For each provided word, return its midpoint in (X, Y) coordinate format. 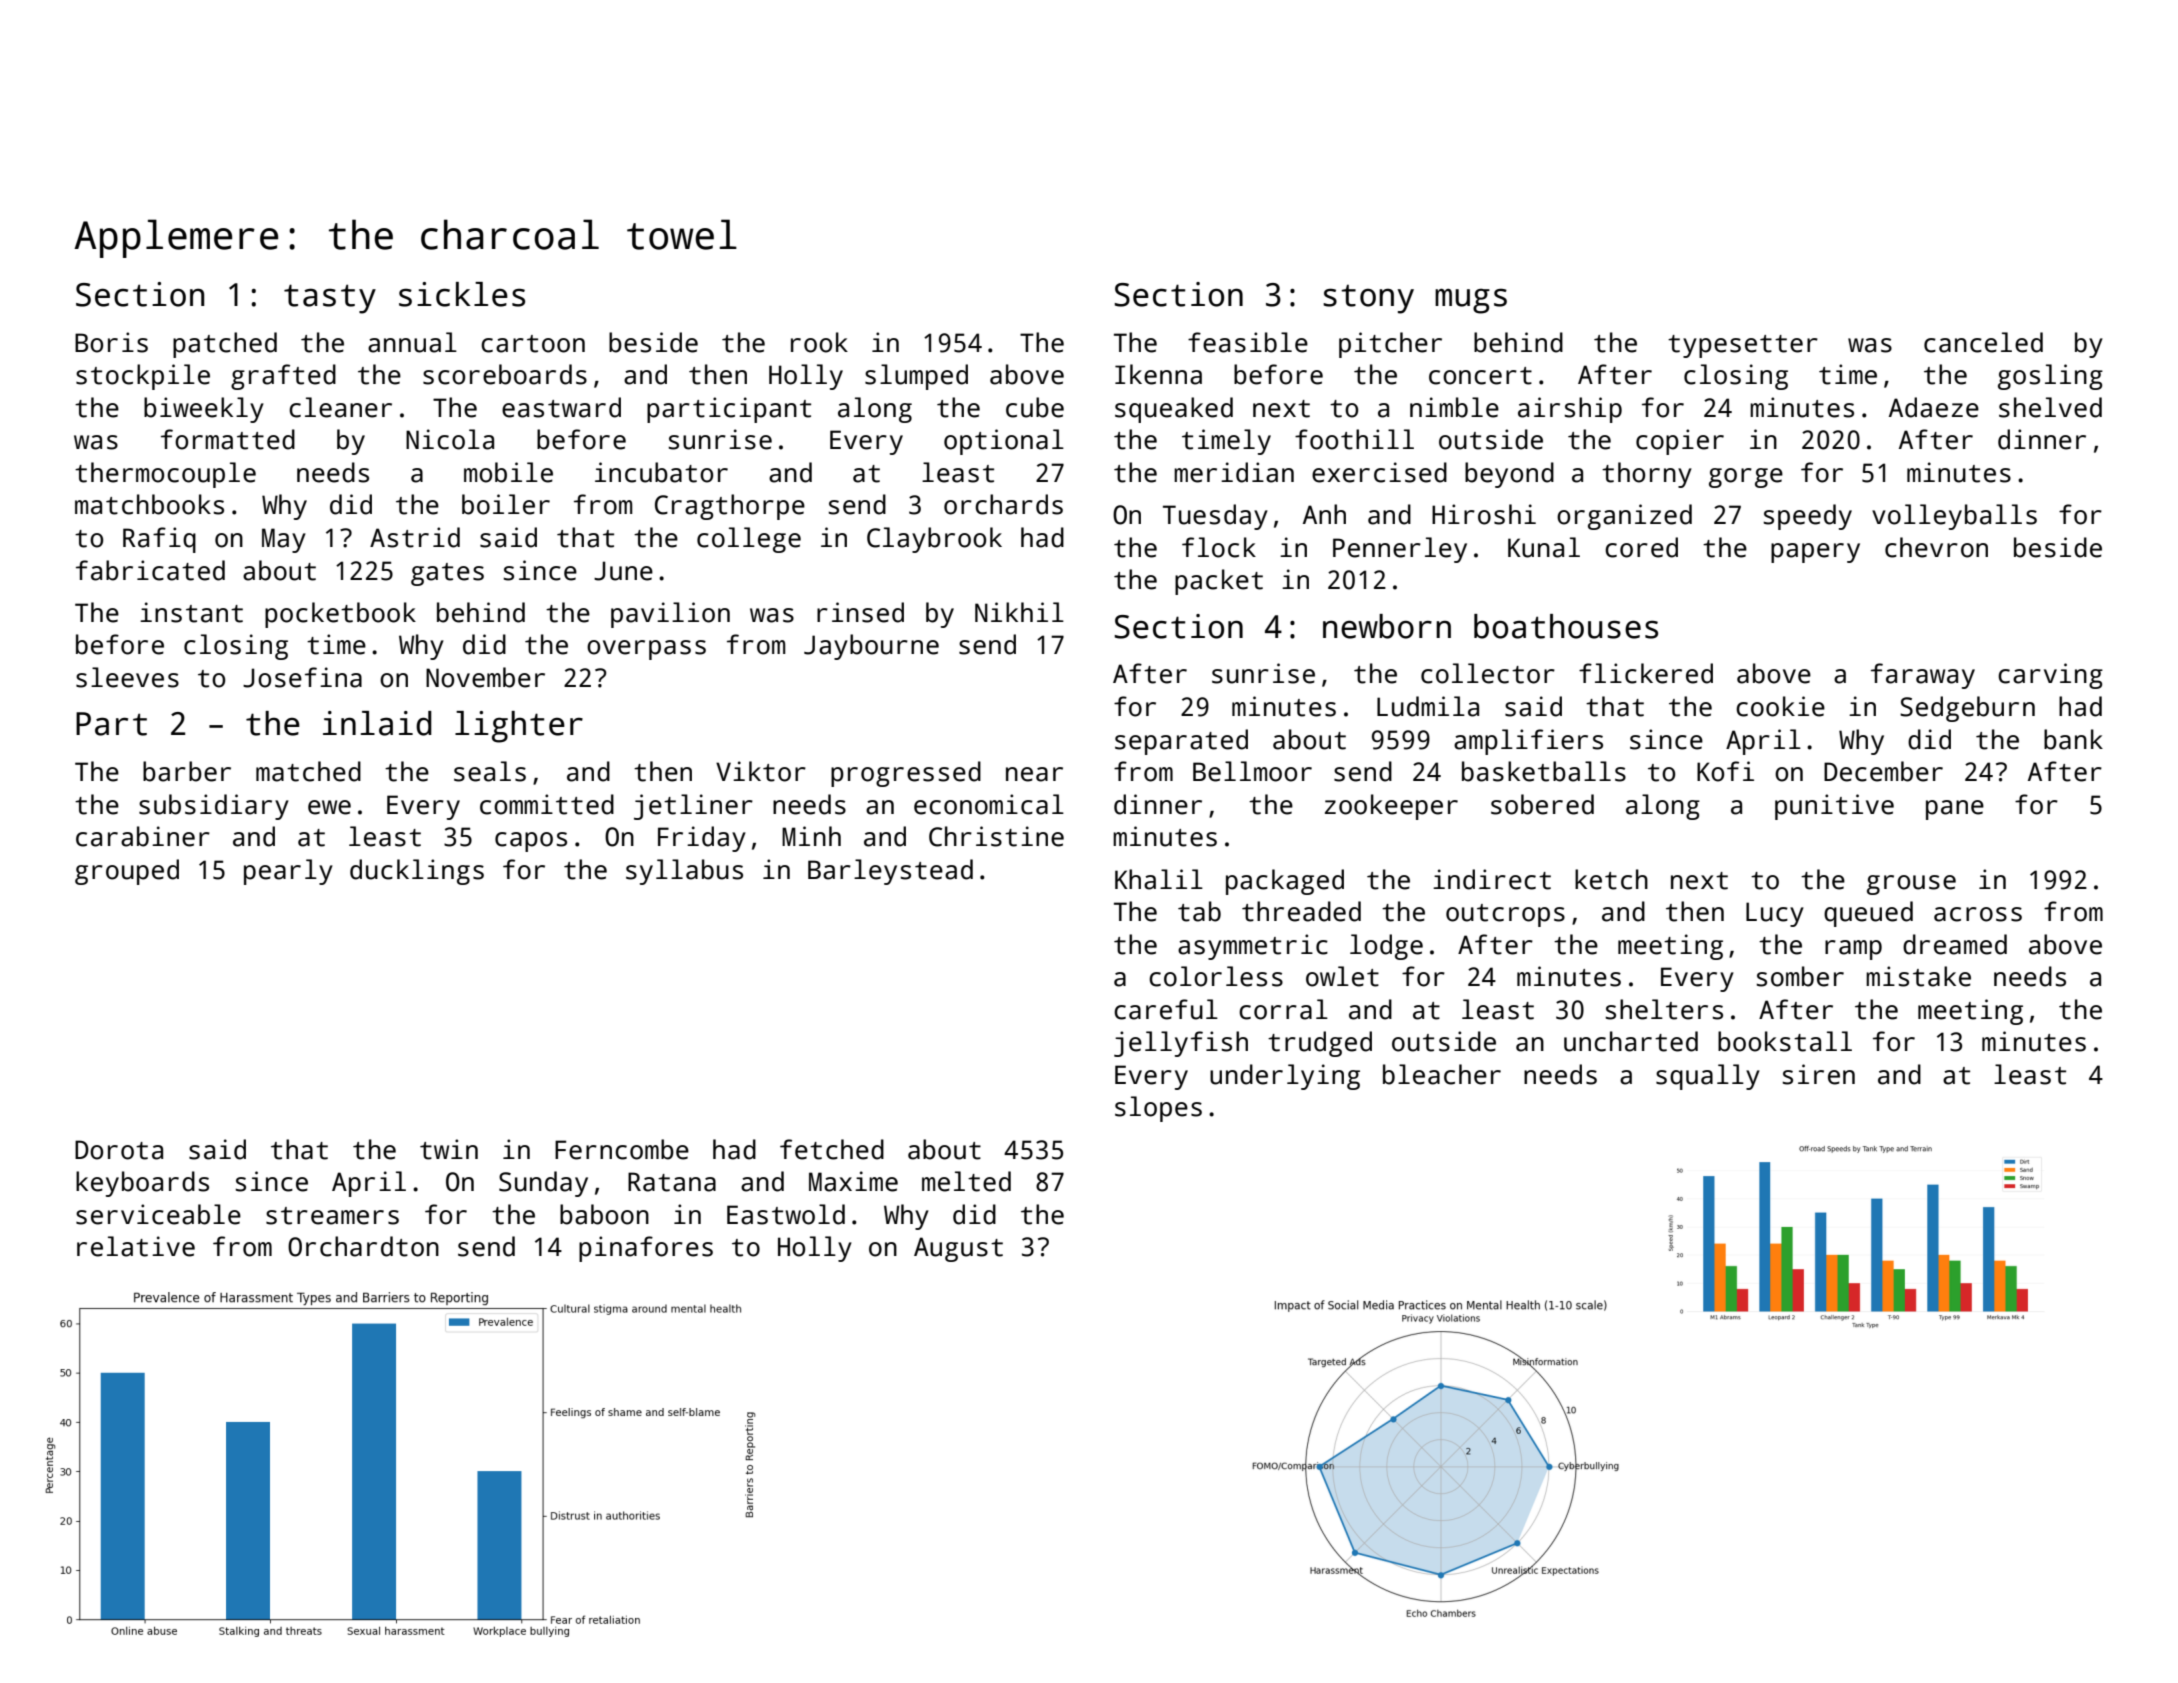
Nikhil (1019, 612)
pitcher (1390, 345)
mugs (1471, 301)
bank (2073, 739)
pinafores (646, 1249)
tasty (330, 299)
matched (308, 771)
